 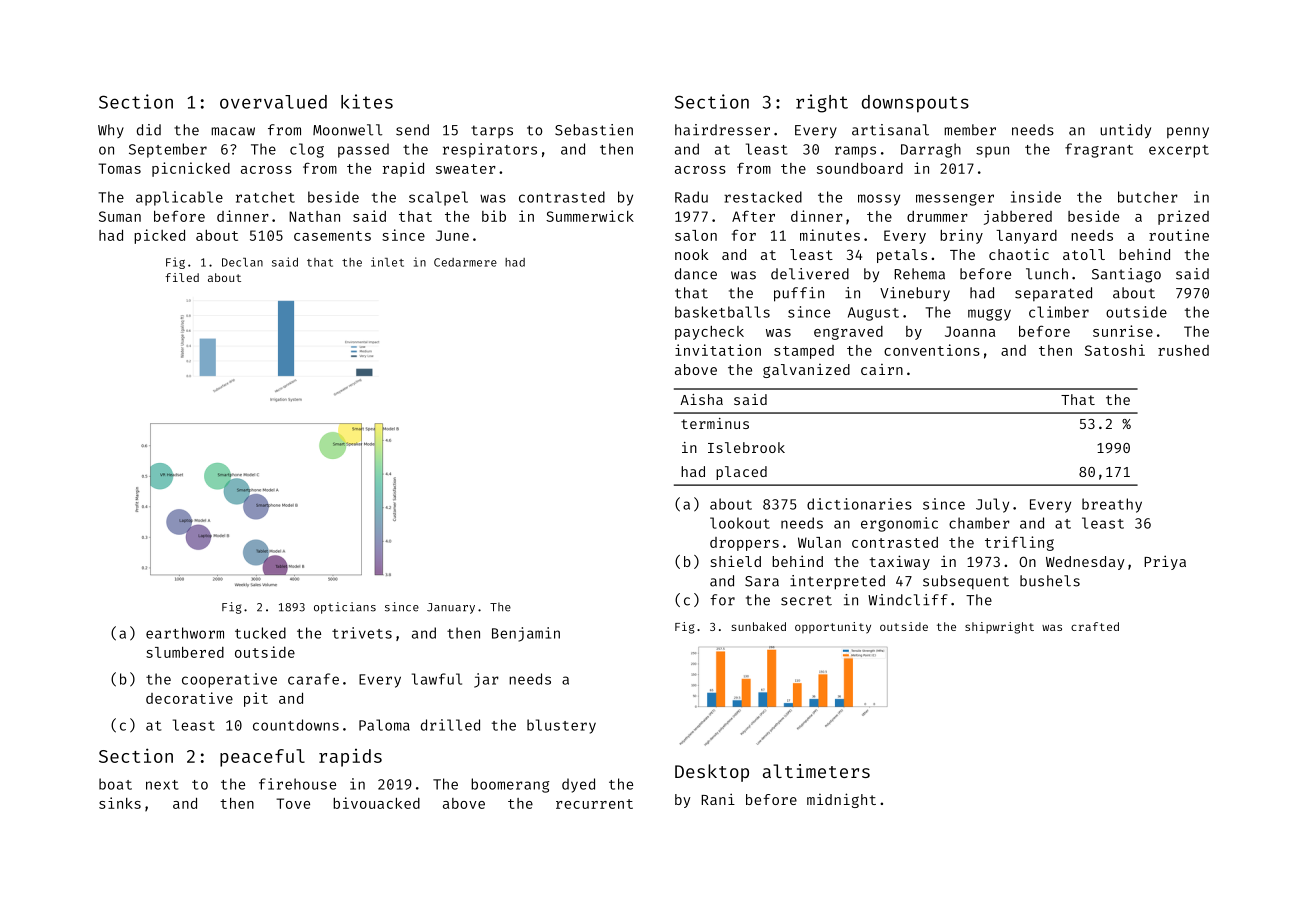 What do you see at coordinates (741, 473) in the screenshot?
I see `placed` at bounding box center [741, 473].
